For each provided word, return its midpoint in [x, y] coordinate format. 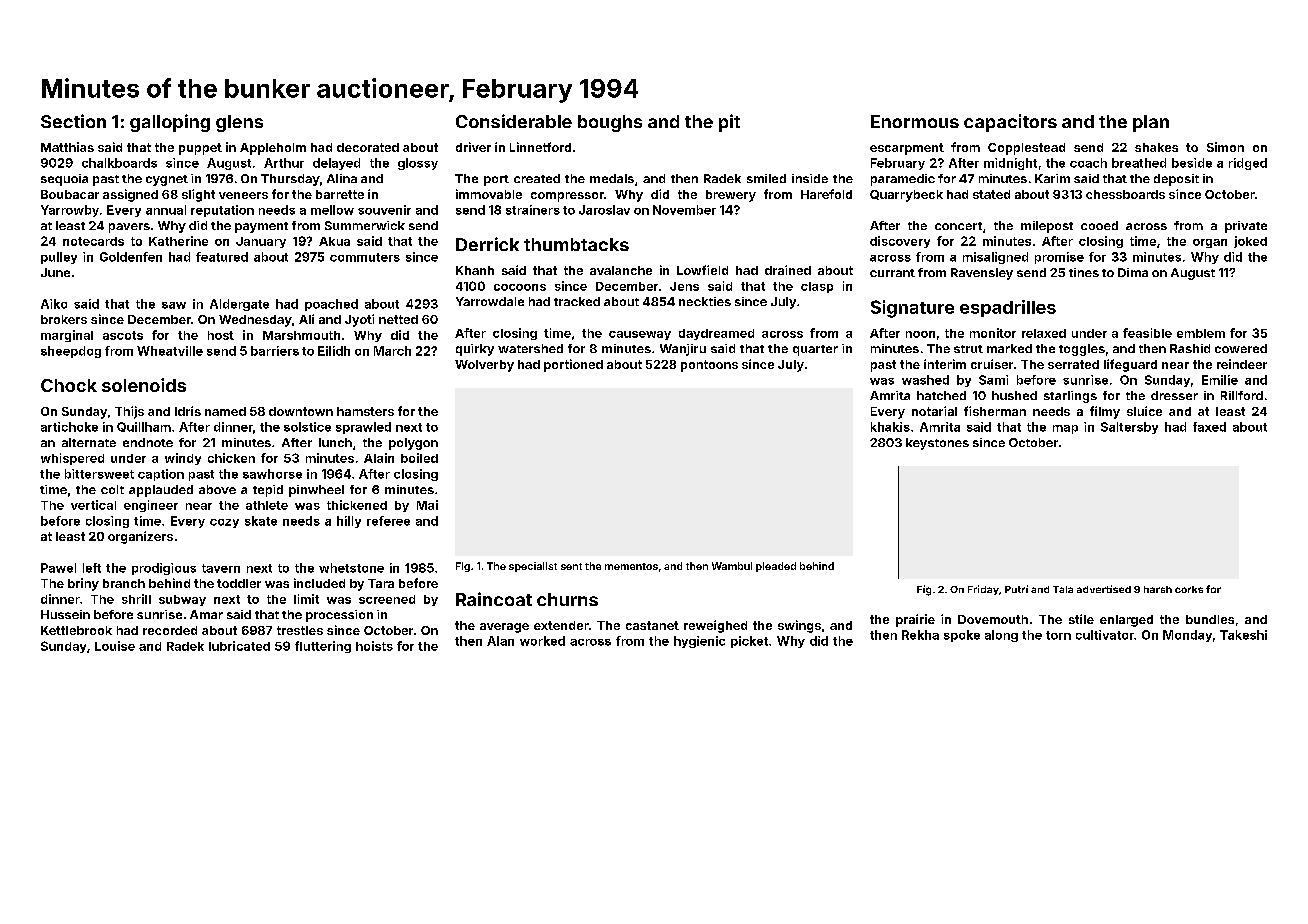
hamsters [365, 411]
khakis [890, 427]
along [1001, 636]
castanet [652, 625]
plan [1151, 123]
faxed [1209, 427]
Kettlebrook [76, 630]
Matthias [67, 147]
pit [729, 123]
